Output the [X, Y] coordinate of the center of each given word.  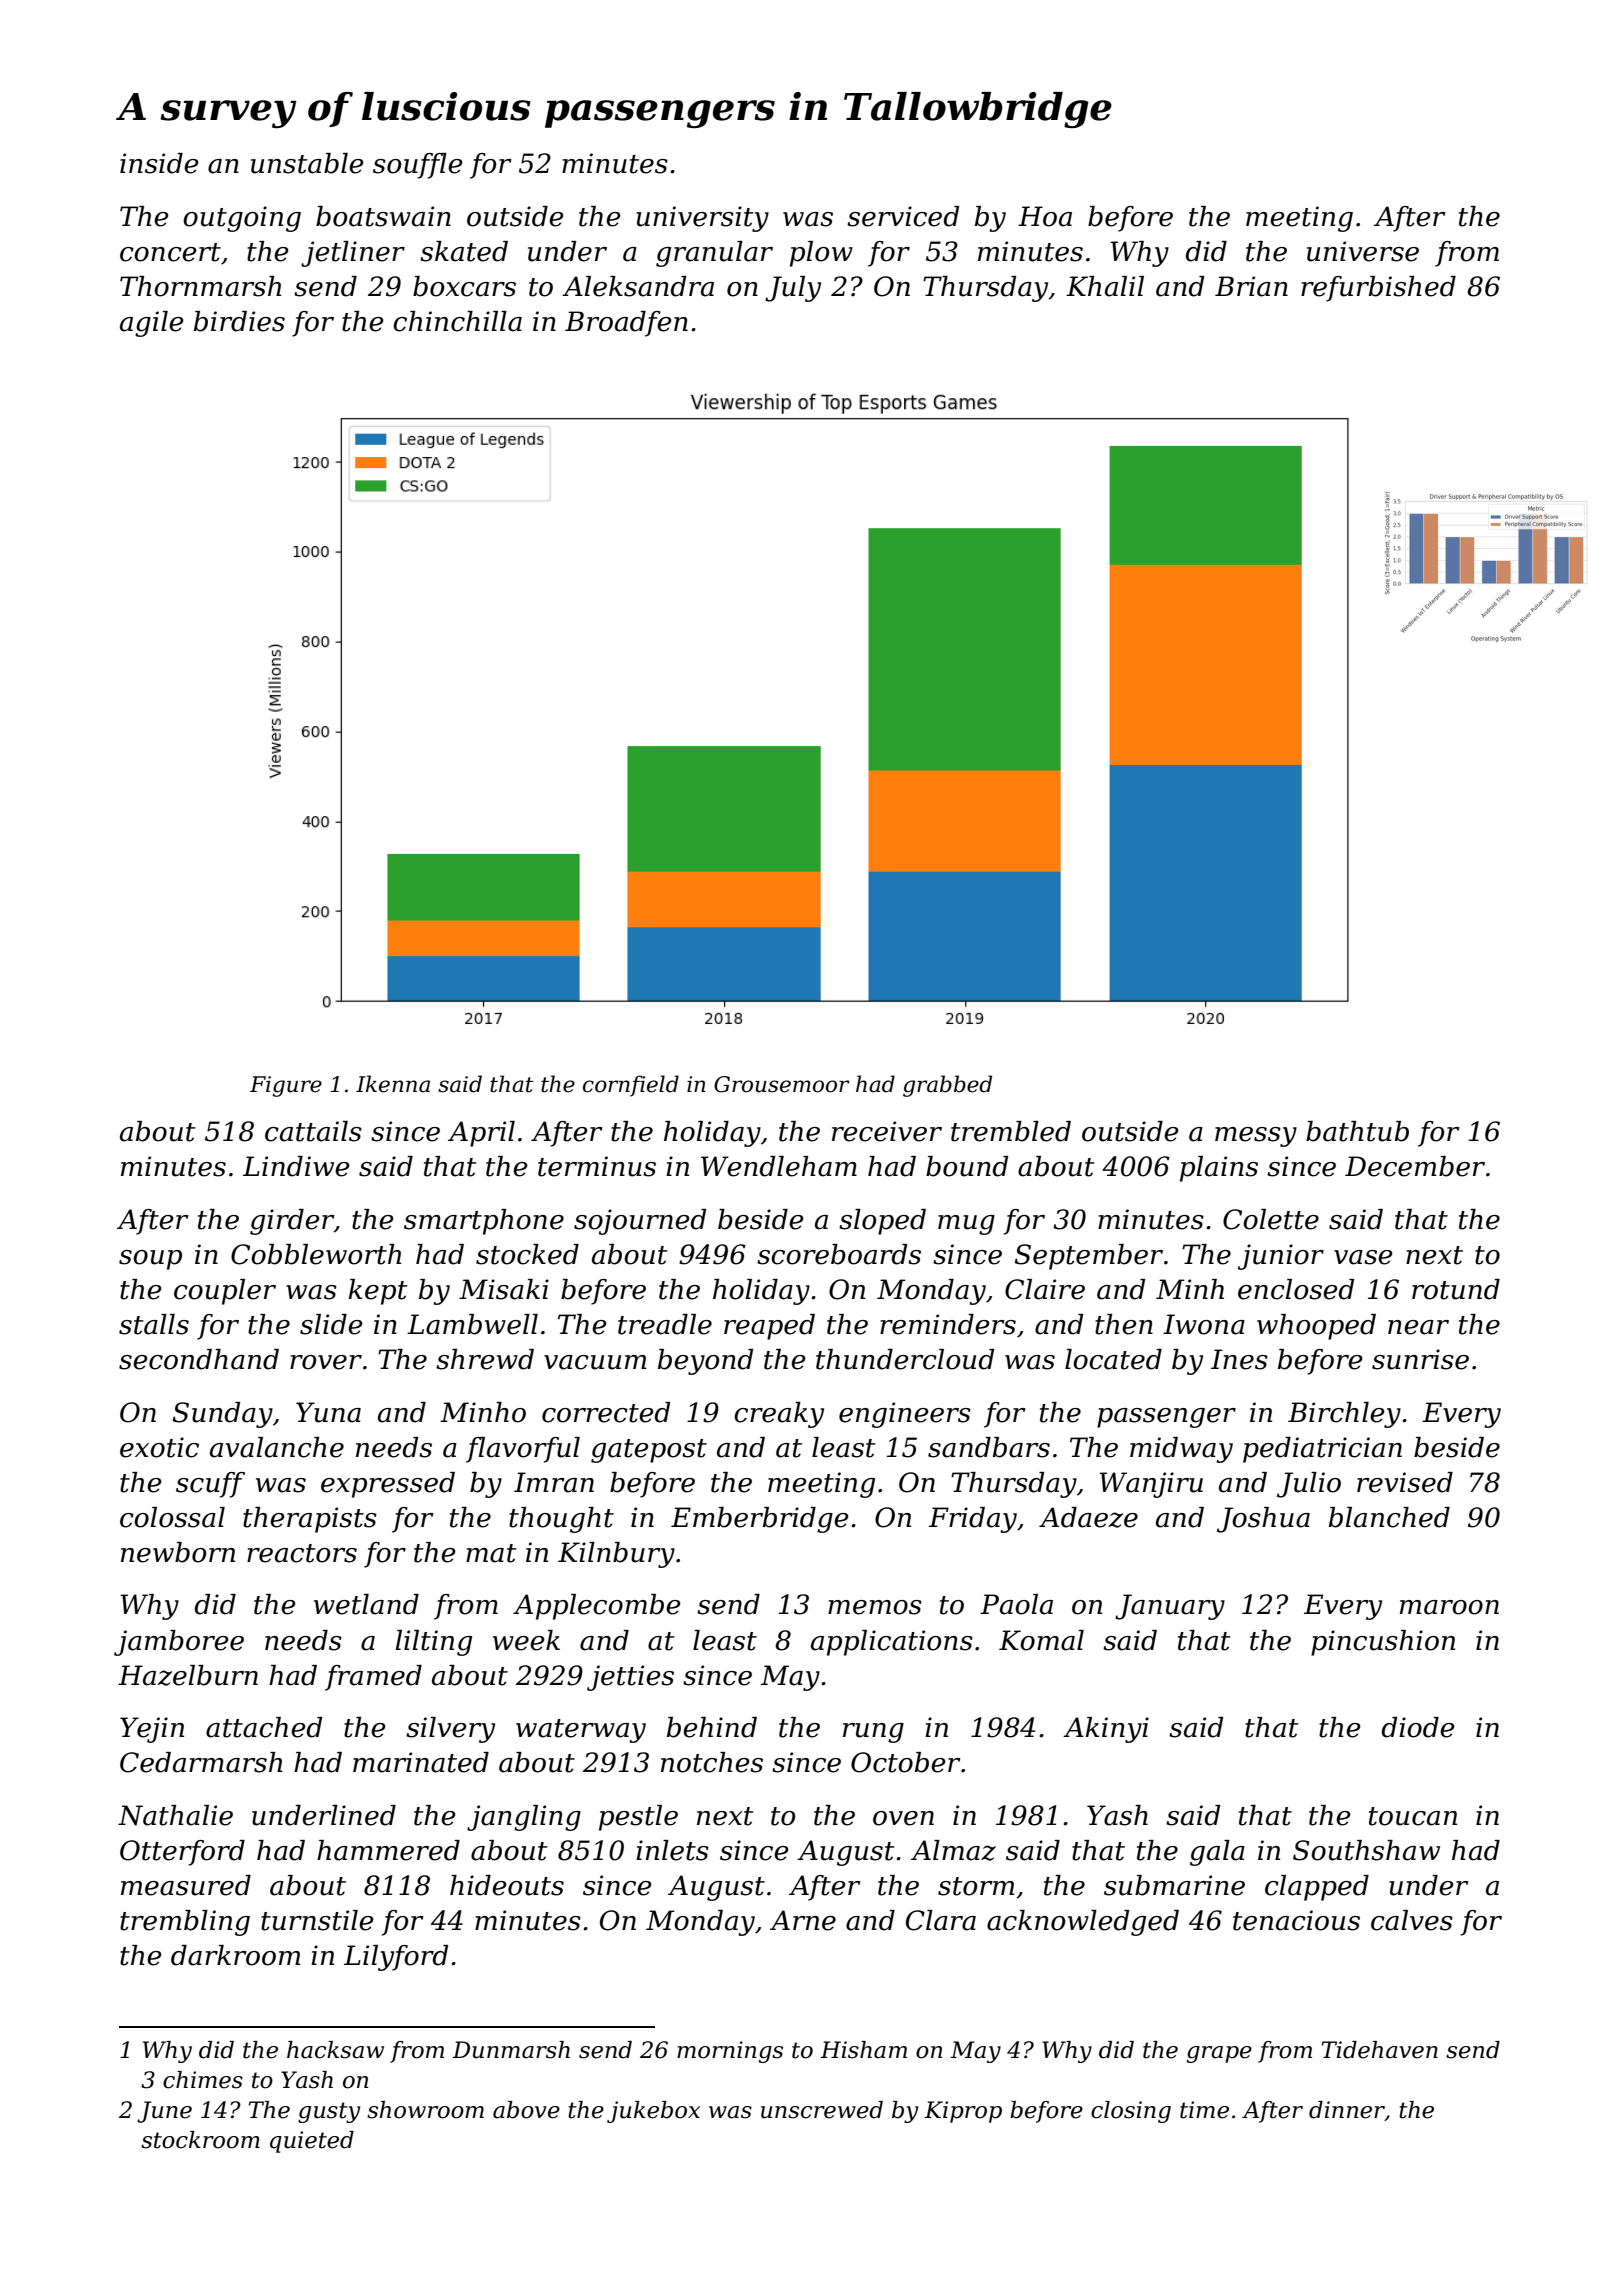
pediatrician [1322, 1450]
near [1418, 1327]
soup [150, 1260]
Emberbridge [760, 1520]
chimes [203, 2080]
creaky [779, 1415]
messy [1256, 1137]
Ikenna [393, 1084]
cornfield [631, 1086]
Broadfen [626, 324]
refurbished [1378, 289]
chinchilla [457, 321]
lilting [434, 1643]
